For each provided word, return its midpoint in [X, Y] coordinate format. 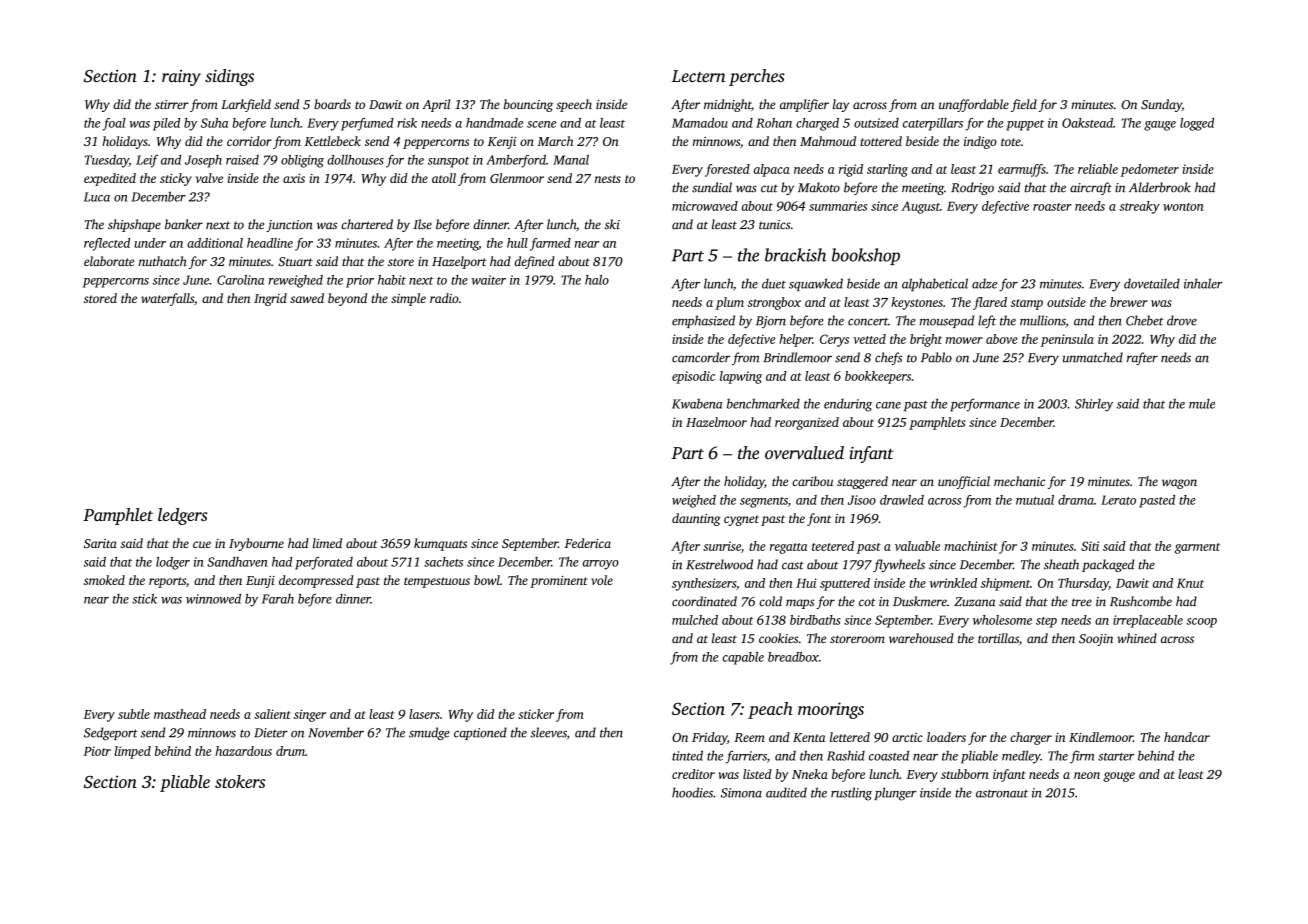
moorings [831, 710]
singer [310, 715]
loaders [946, 737]
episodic [693, 377]
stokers [240, 781]
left [987, 321]
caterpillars [933, 124]
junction [289, 226]
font [819, 519]
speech [574, 105]
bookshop [866, 256]
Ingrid [270, 299]
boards [332, 104]
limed [327, 543]
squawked [816, 284]
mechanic [1019, 481]
